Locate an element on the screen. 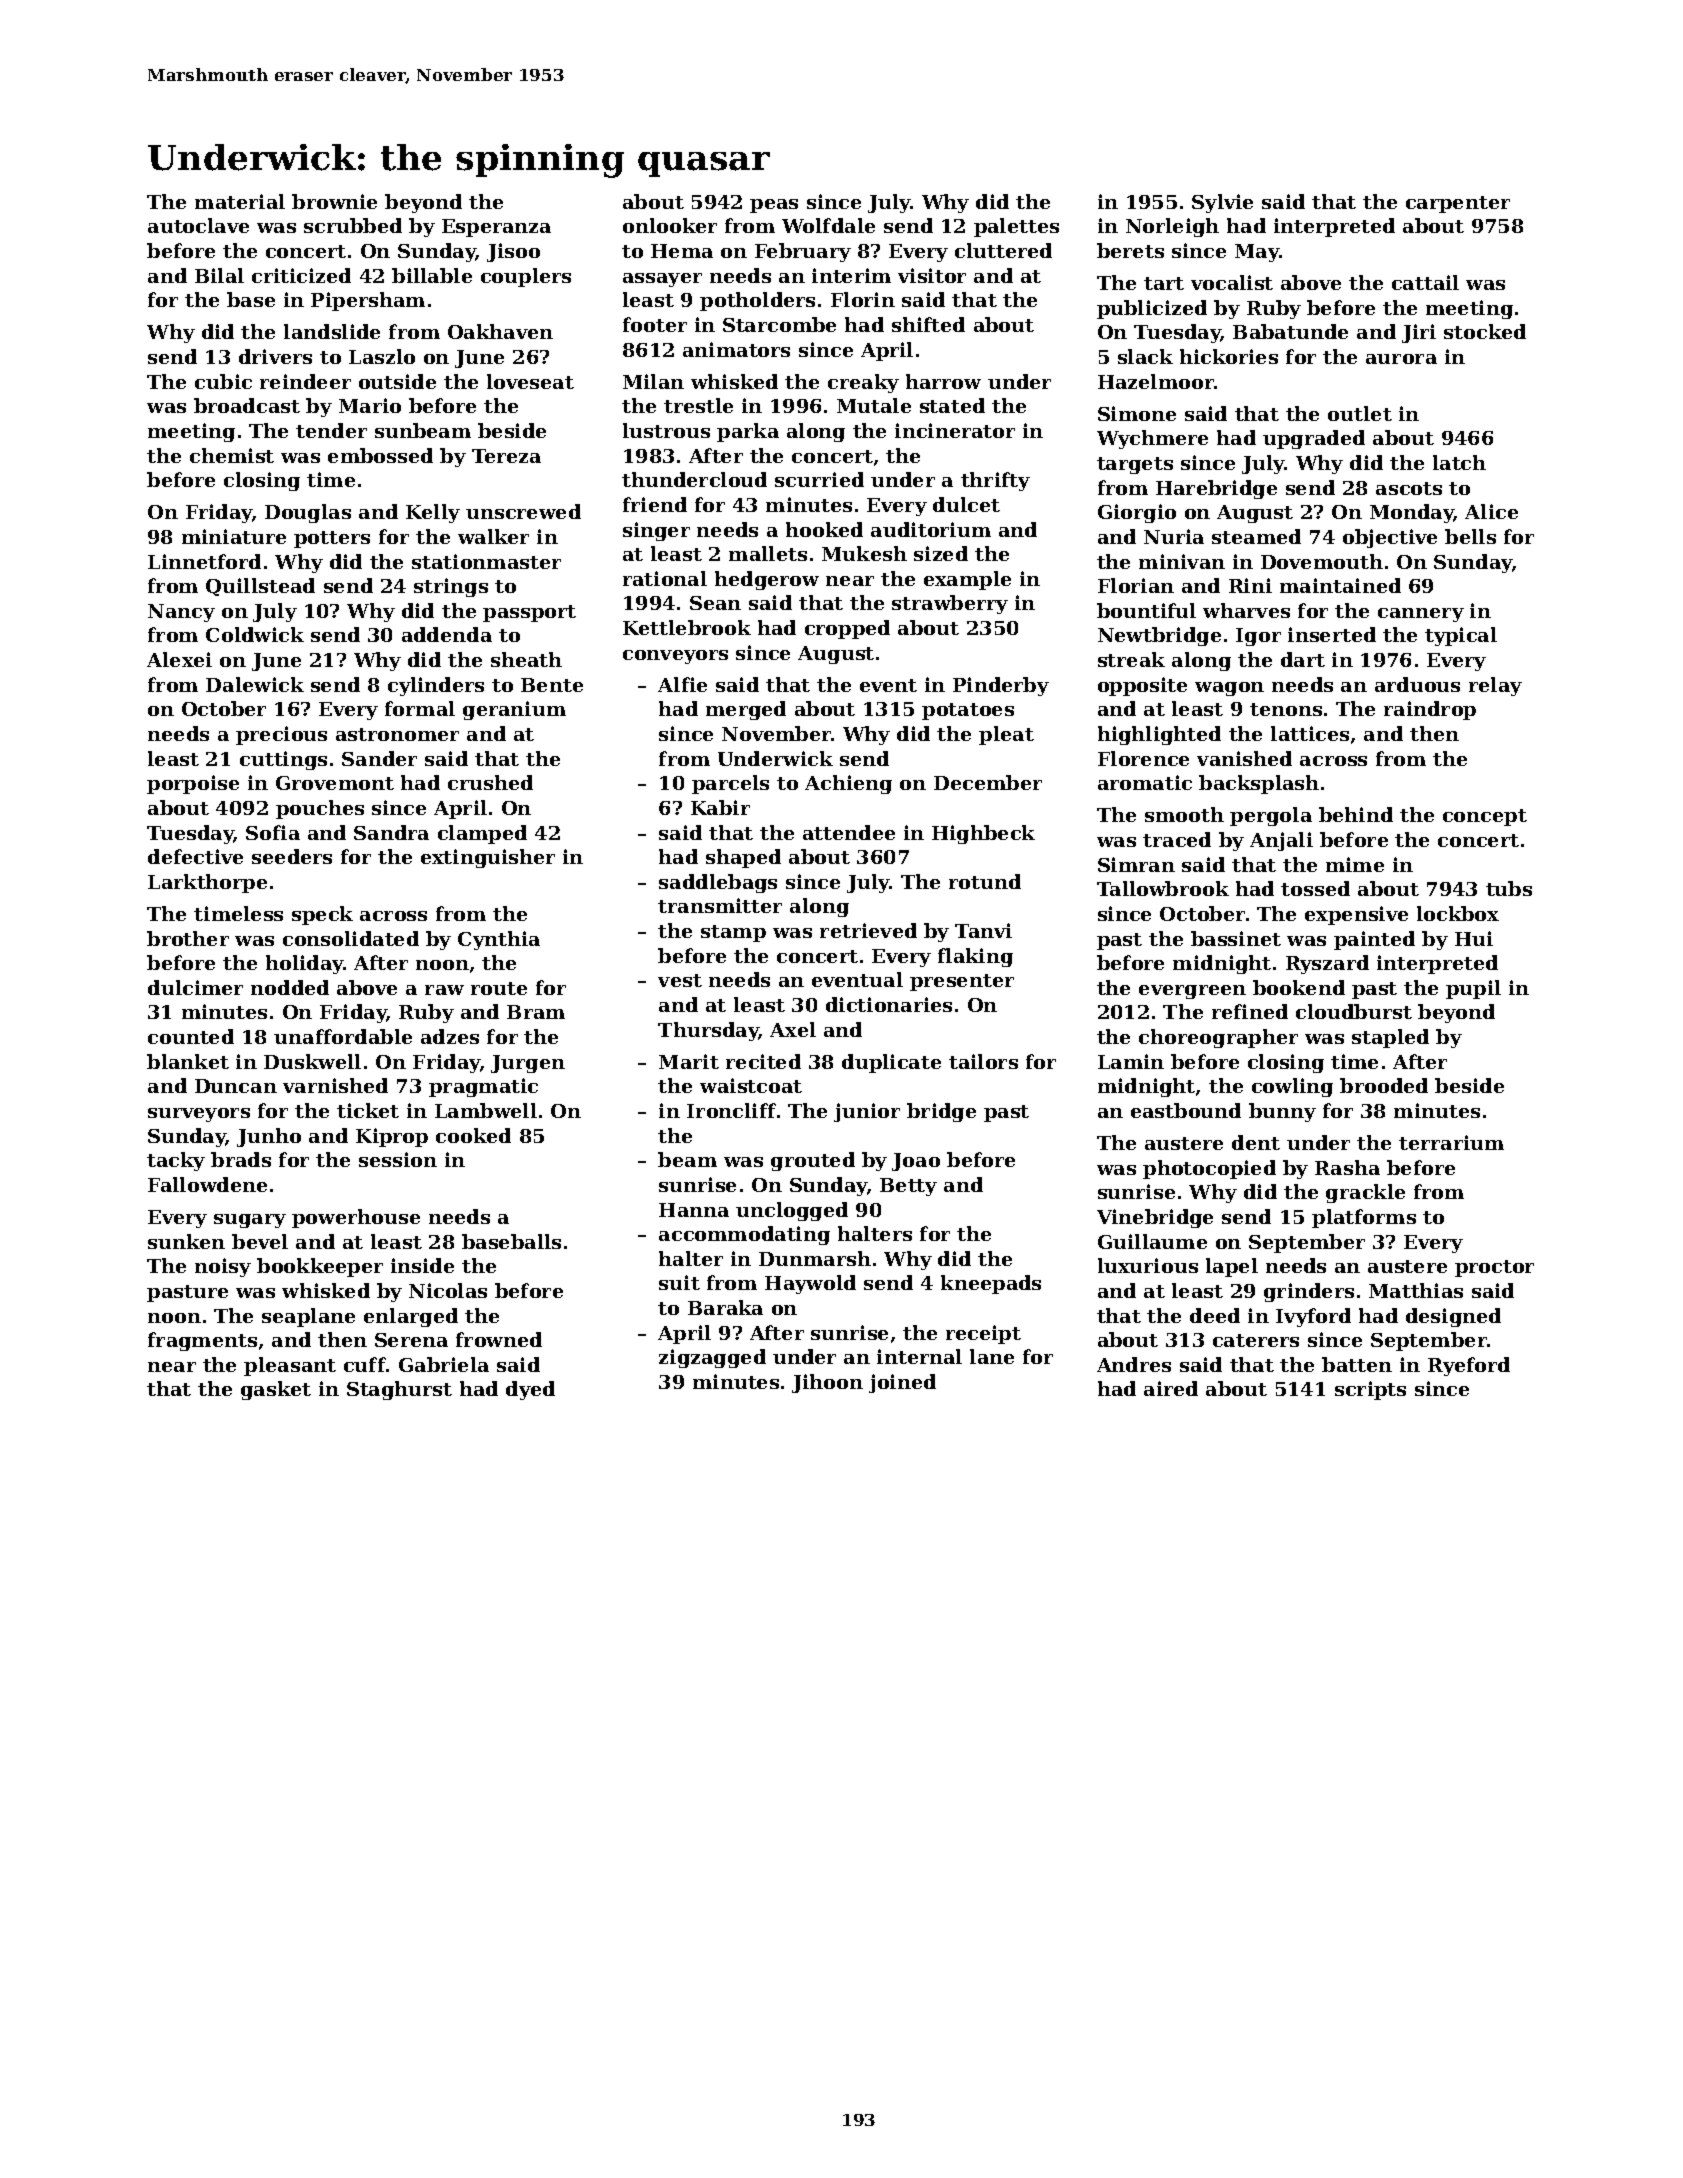 The height and width of the screenshot is (2178, 1683). joined is located at coordinates (902, 1383).
